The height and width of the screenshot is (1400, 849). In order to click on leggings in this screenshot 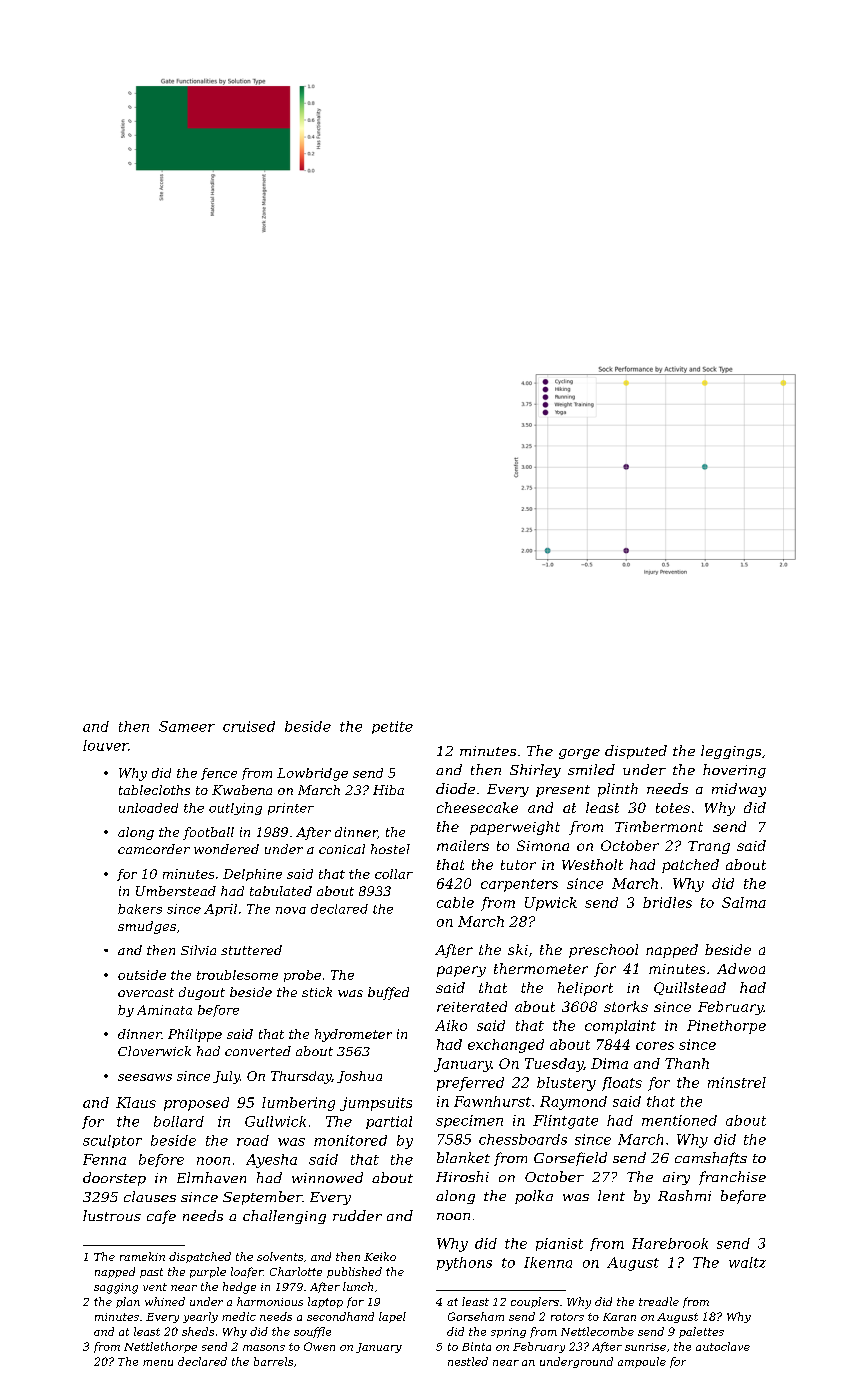, I will do `click(731, 752)`.
